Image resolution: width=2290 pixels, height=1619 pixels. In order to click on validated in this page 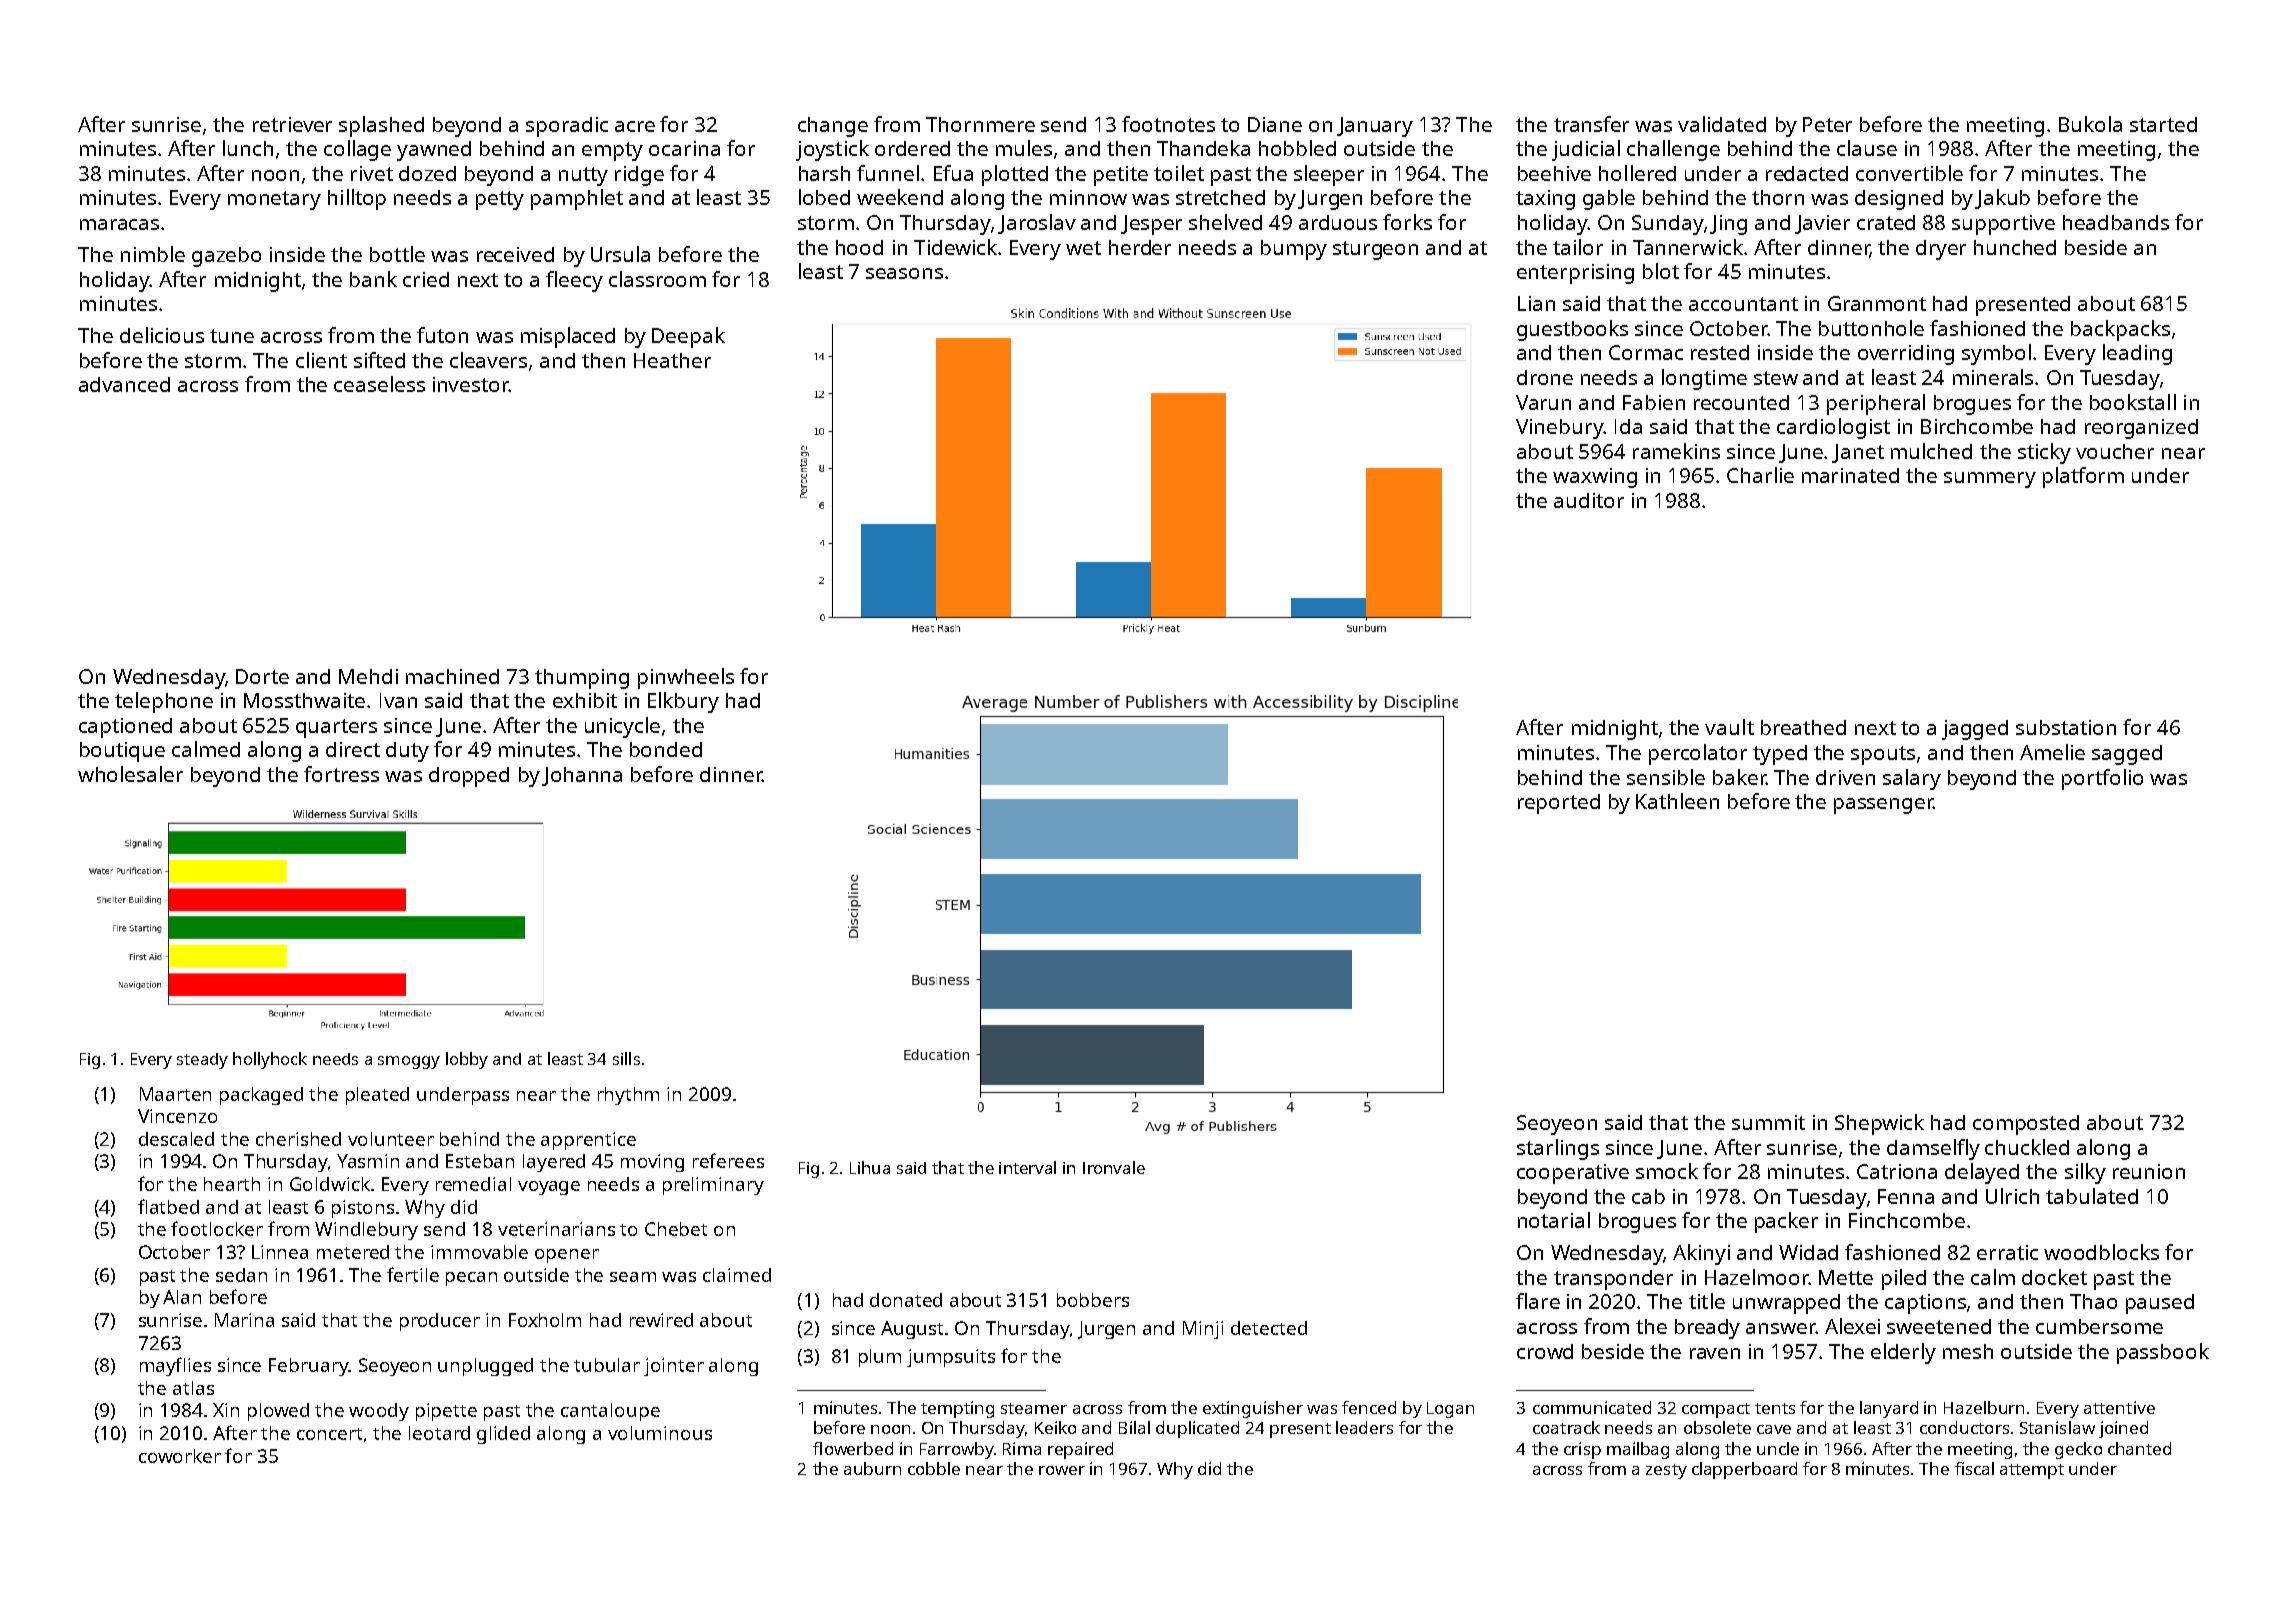, I will do `click(1722, 124)`.
